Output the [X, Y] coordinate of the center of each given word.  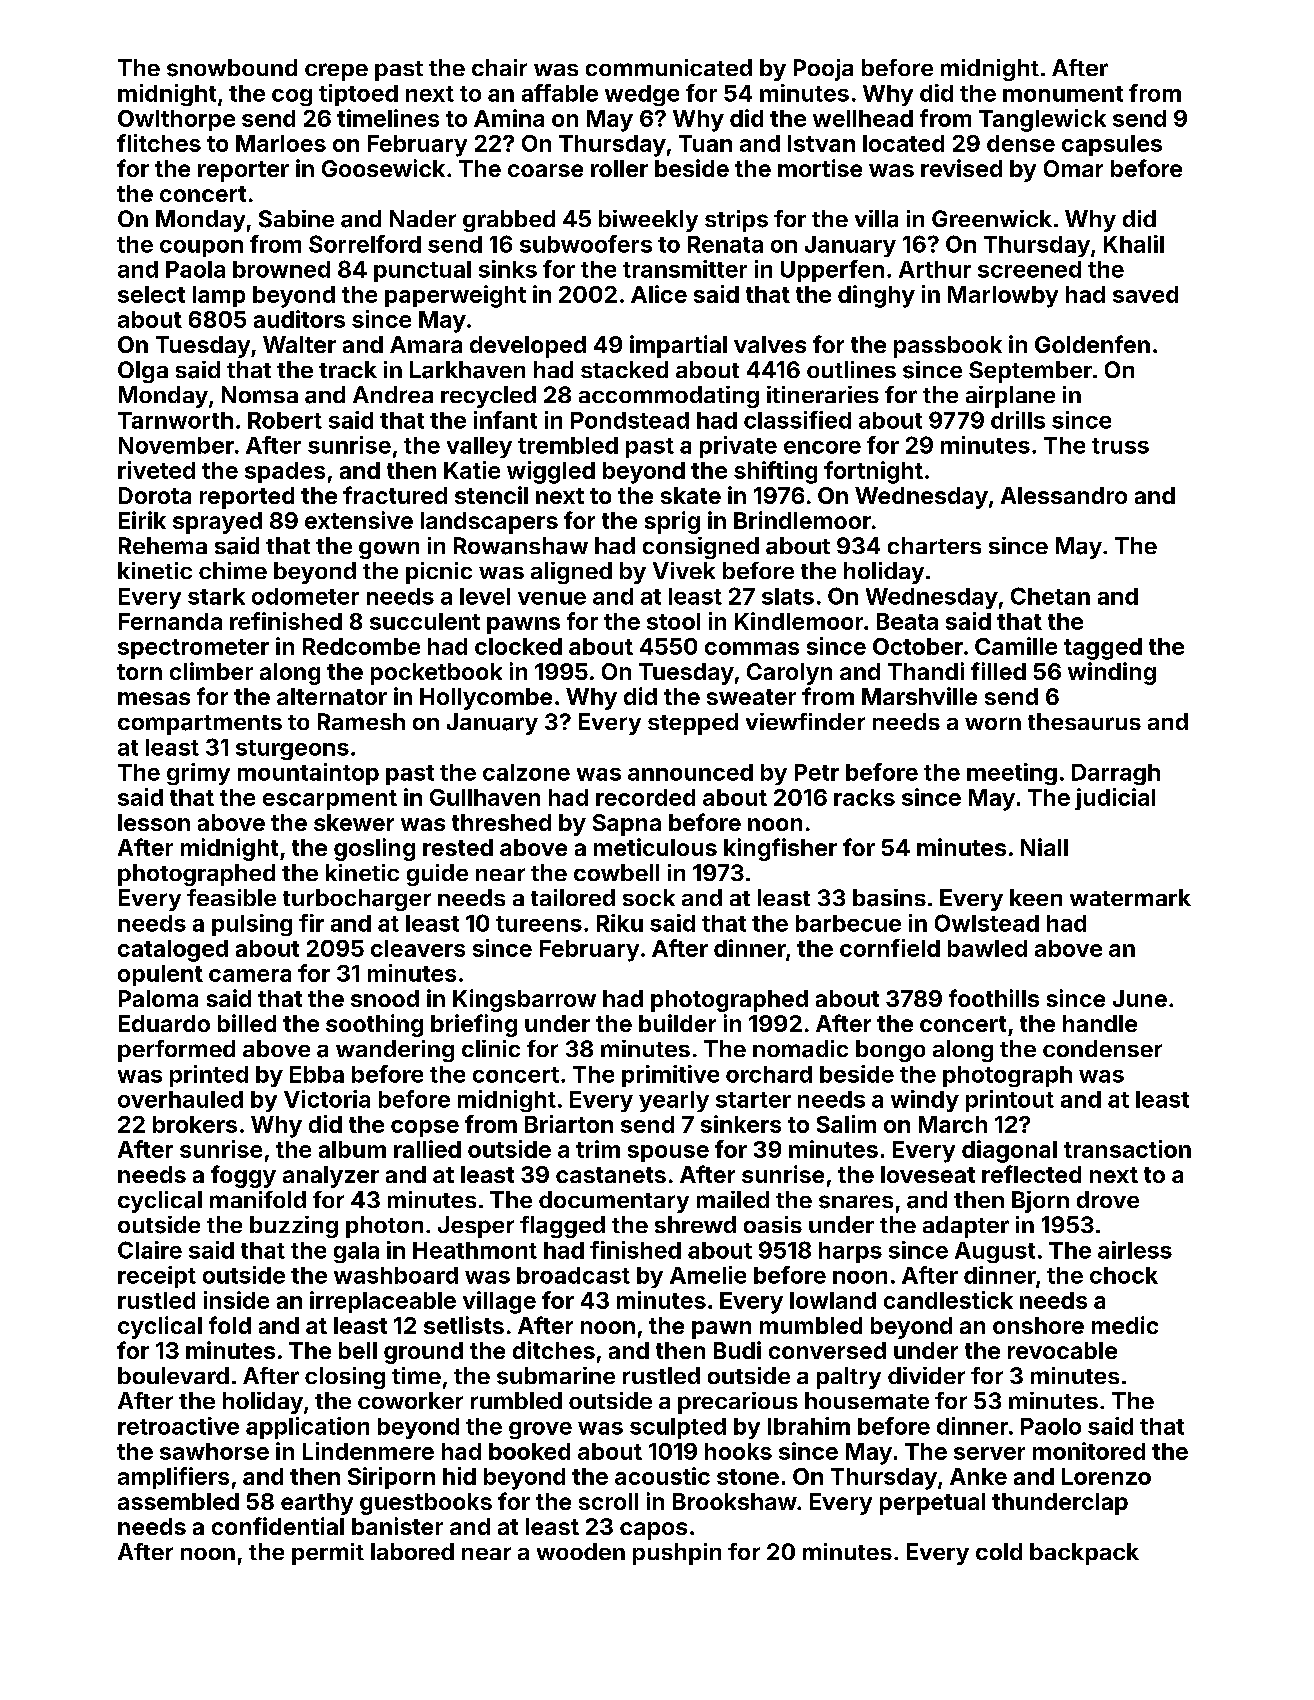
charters [934, 545]
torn [139, 672]
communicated [669, 67]
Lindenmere [368, 1451]
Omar [1073, 168]
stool [673, 621]
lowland [833, 1300]
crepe [336, 72]
